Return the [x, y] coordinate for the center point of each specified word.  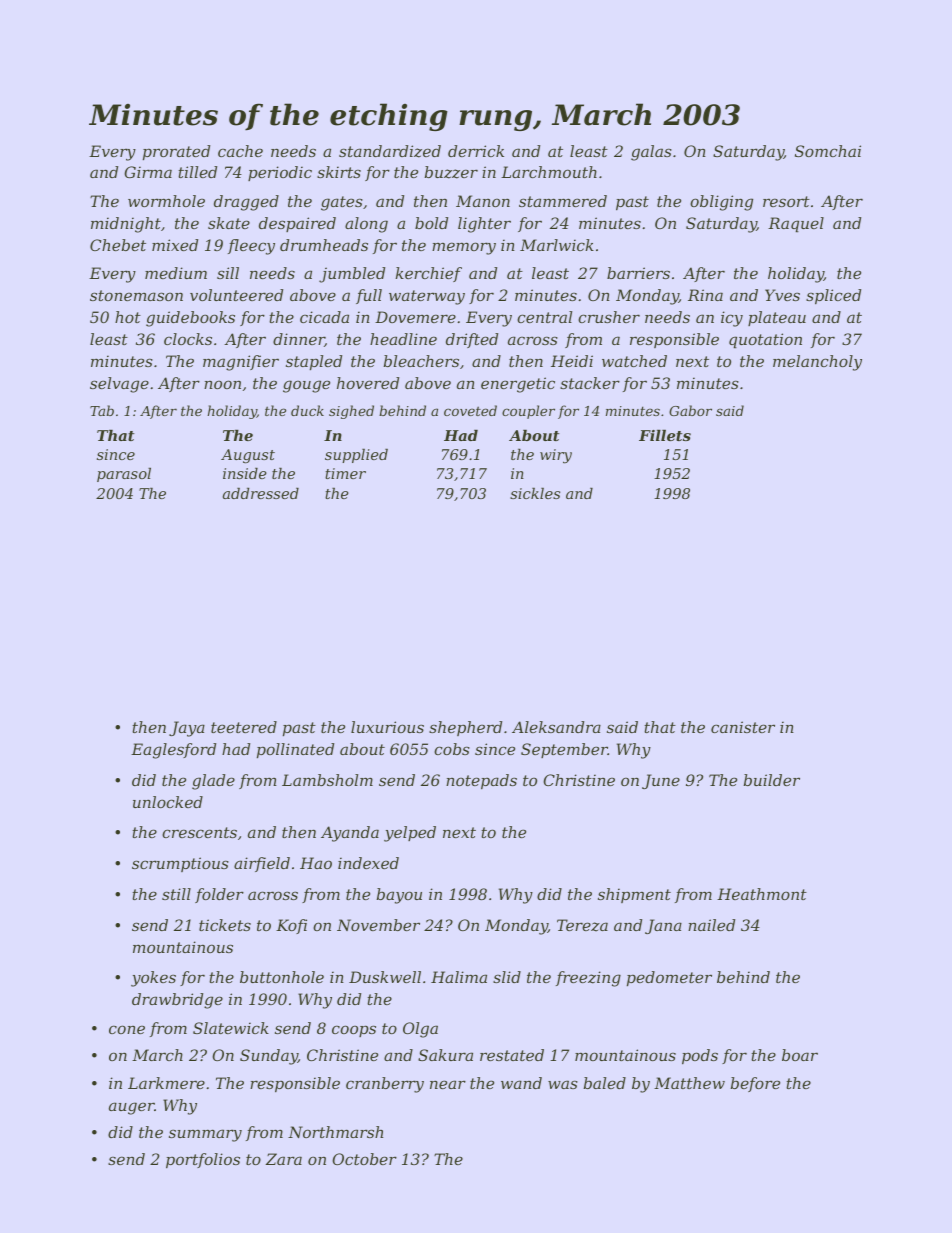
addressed [261, 493]
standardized [390, 151]
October [364, 1159]
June [661, 781]
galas [651, 153]
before [755, 1084]
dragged [246, 203]
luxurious [387, 727]
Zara [284, 1159]
